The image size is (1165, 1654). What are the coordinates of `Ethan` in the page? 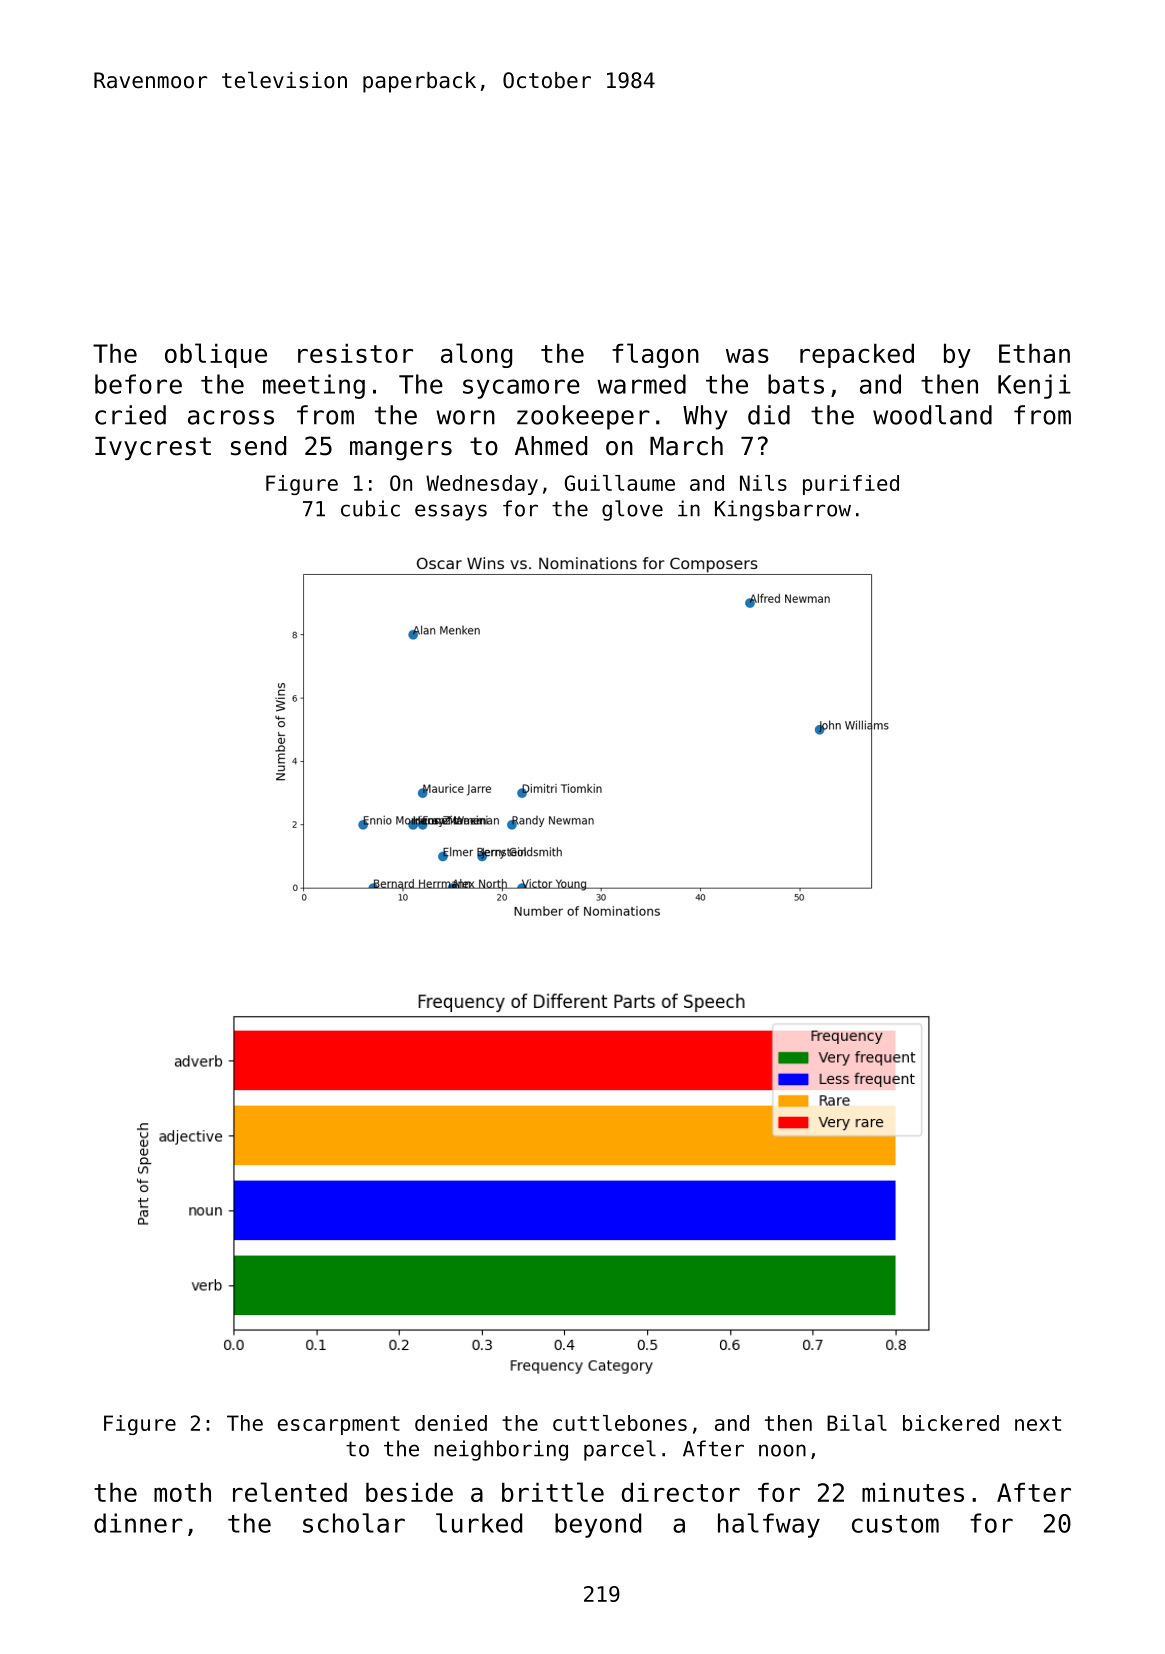 It's located at (1034, 353).
